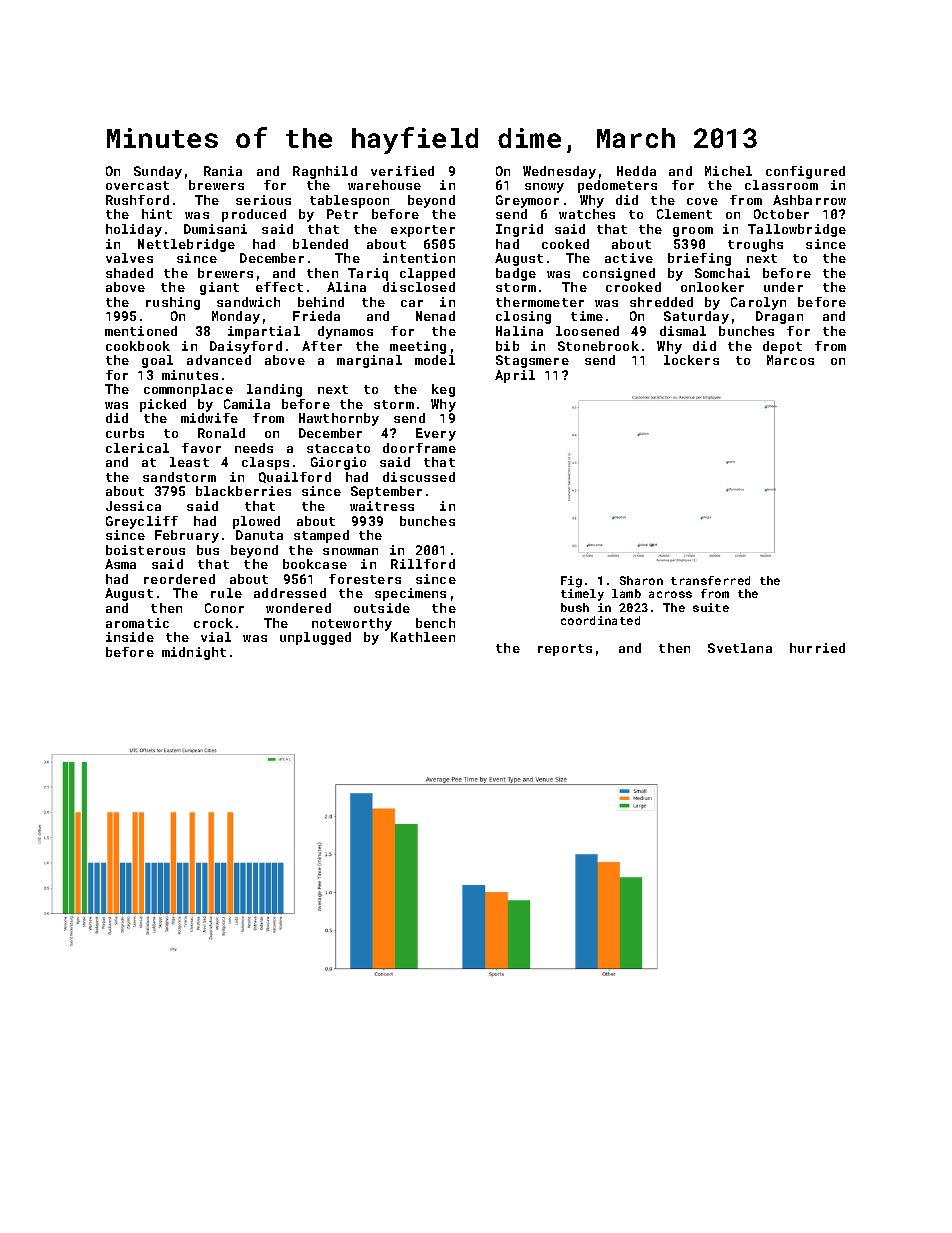  What do you see at coordinates (219, 288) in the screenshot?
I see `giant` at bounding box center [219, 288].
